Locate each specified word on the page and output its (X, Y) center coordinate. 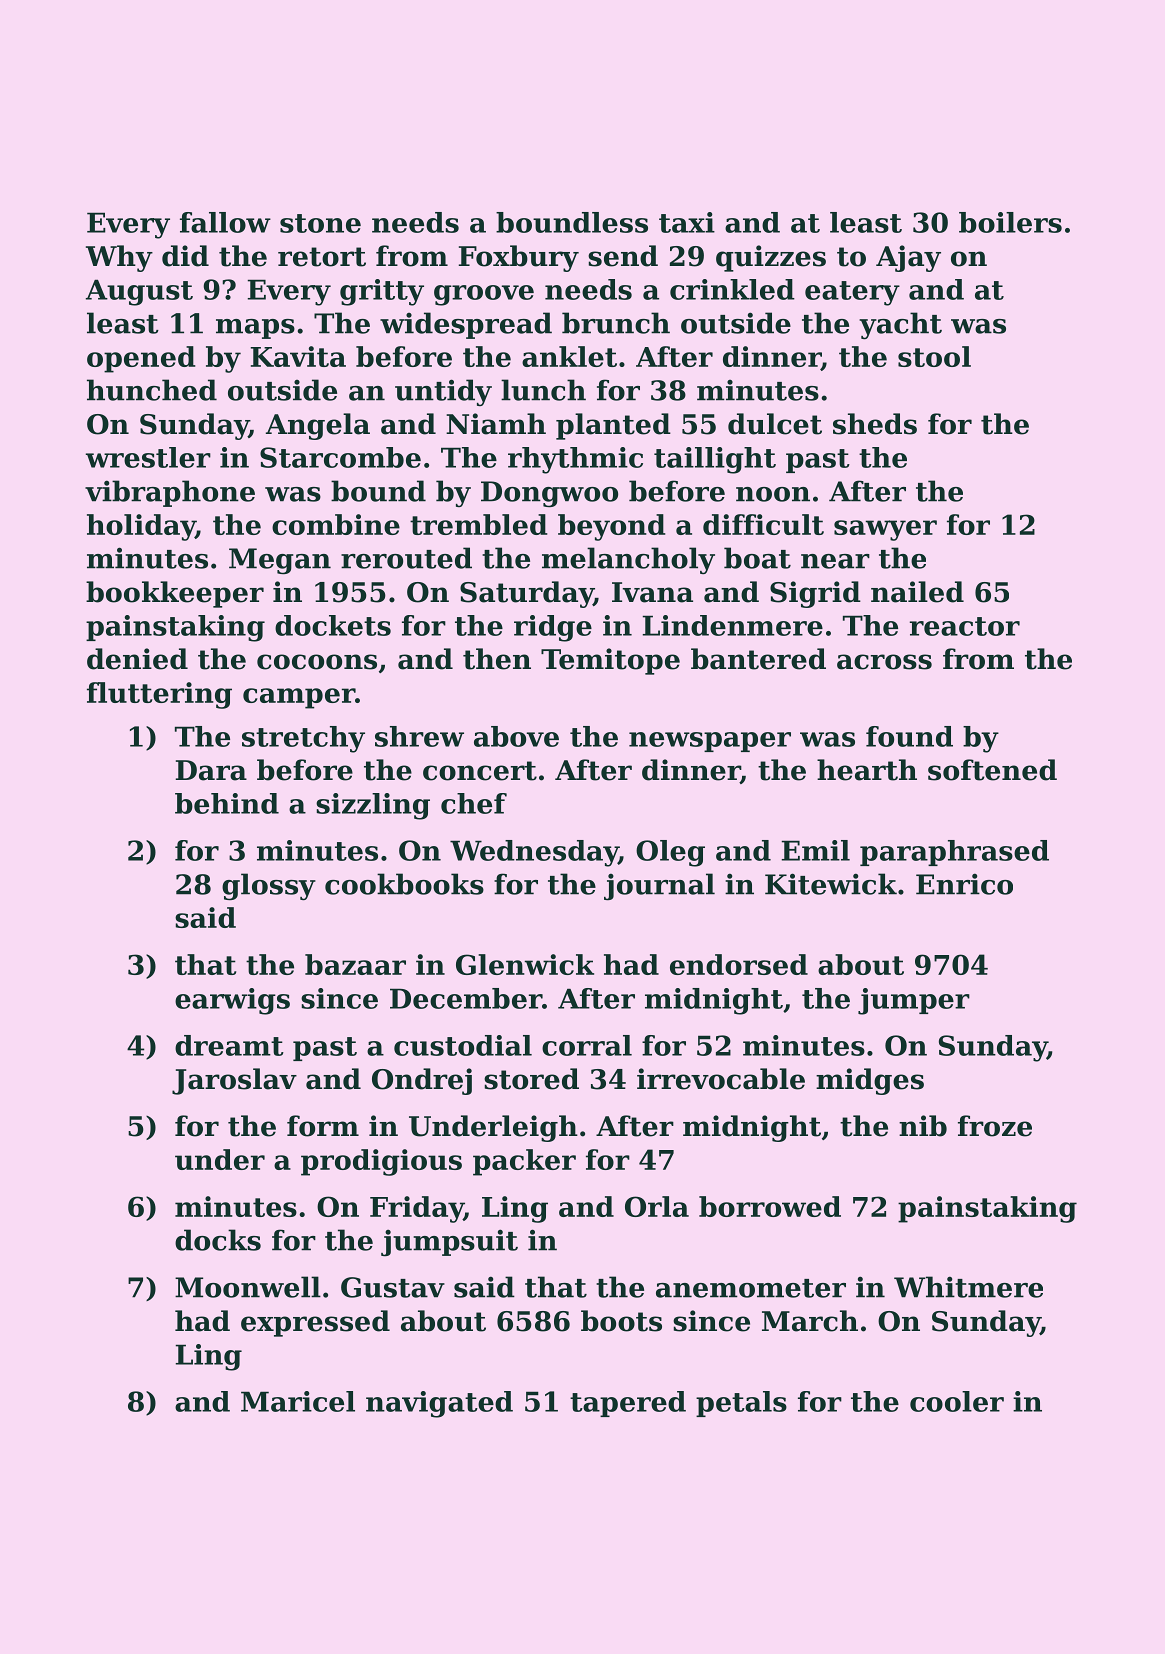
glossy (269, 886)
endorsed (739, 964)
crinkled (732, 289)
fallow (225, 222)
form (323, 1126)
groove (484, 295)
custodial (463, 1045)
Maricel (298, 1401)
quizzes (771, 258)
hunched (152, 390)
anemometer (751, 1288)
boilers (1010, 222)
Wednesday (534, 853)
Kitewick (831, 884)
